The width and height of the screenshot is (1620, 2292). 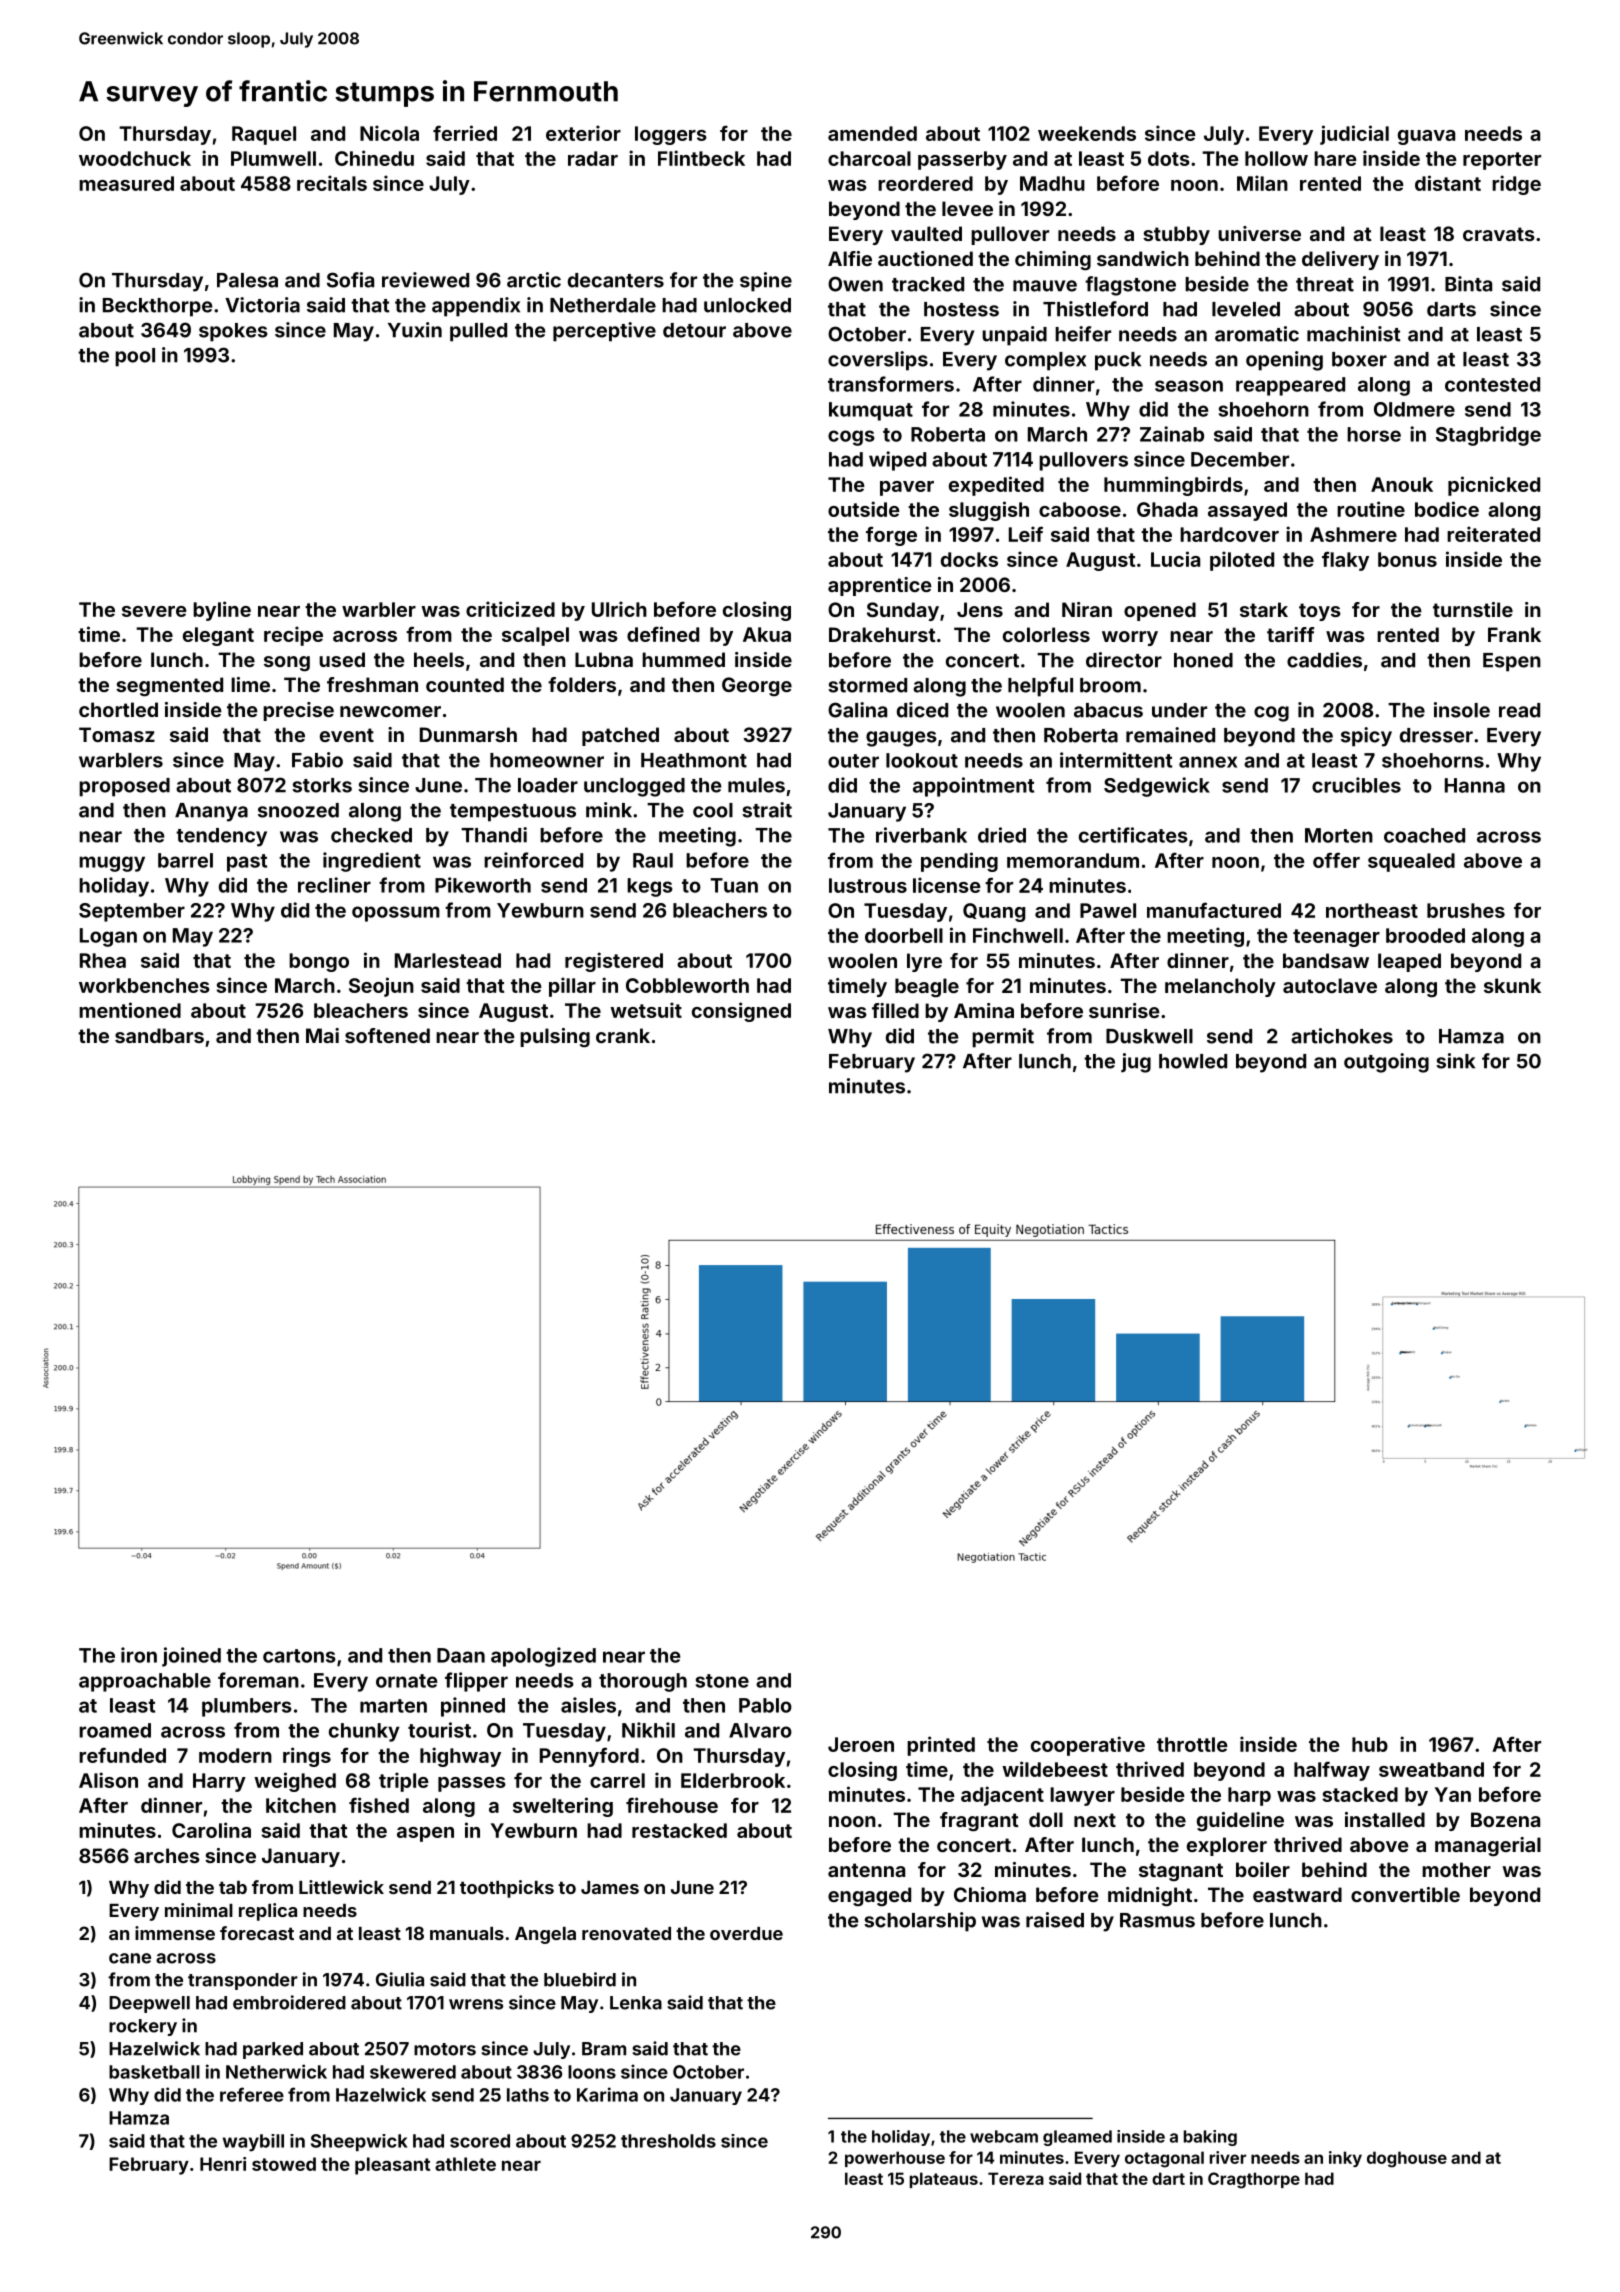 What do you see at coordinates (891, 536) in the screenshot?
I see `forge` at bounding box center [891, 536].
